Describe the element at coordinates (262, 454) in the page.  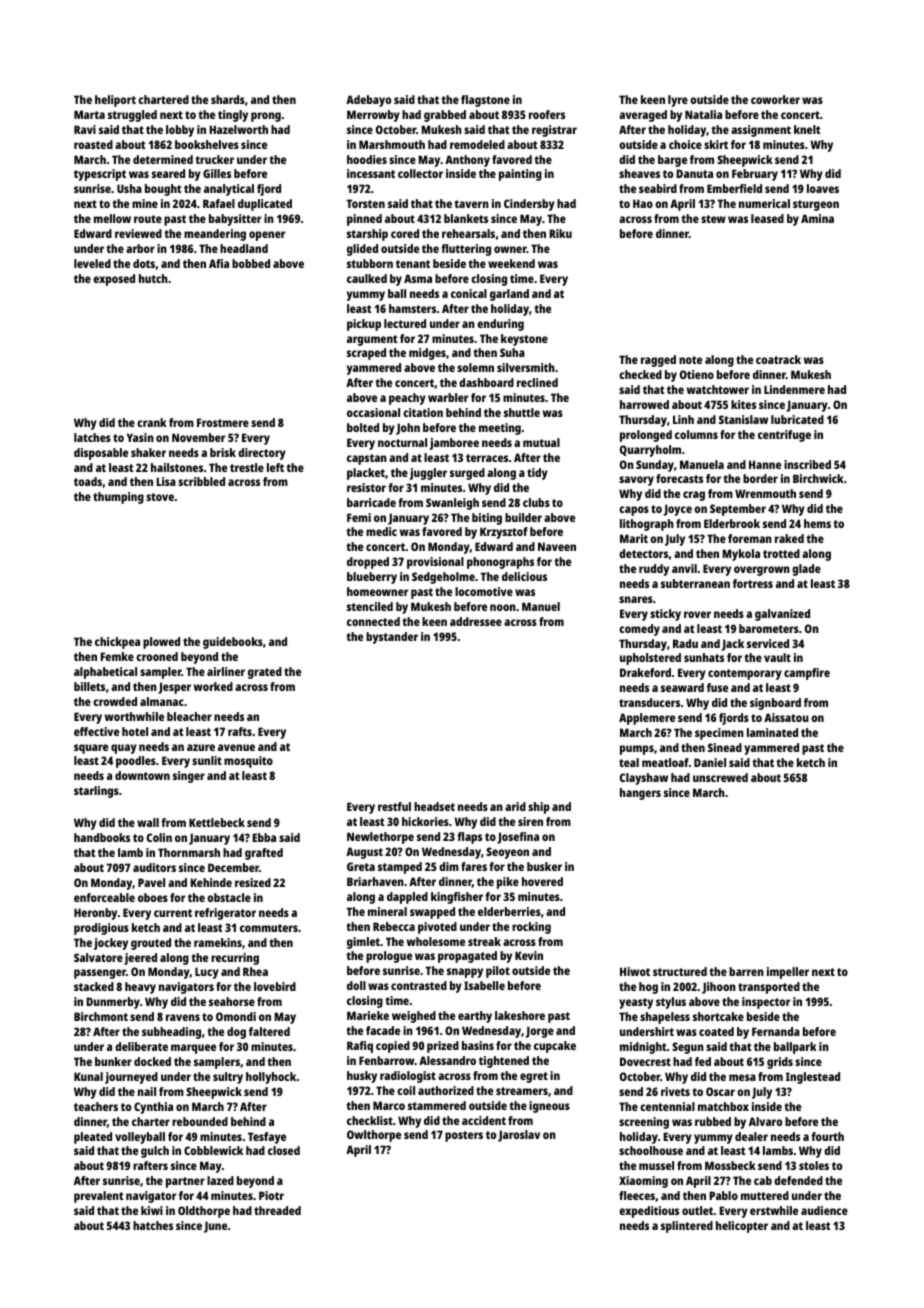
I see `directory` at that location.
